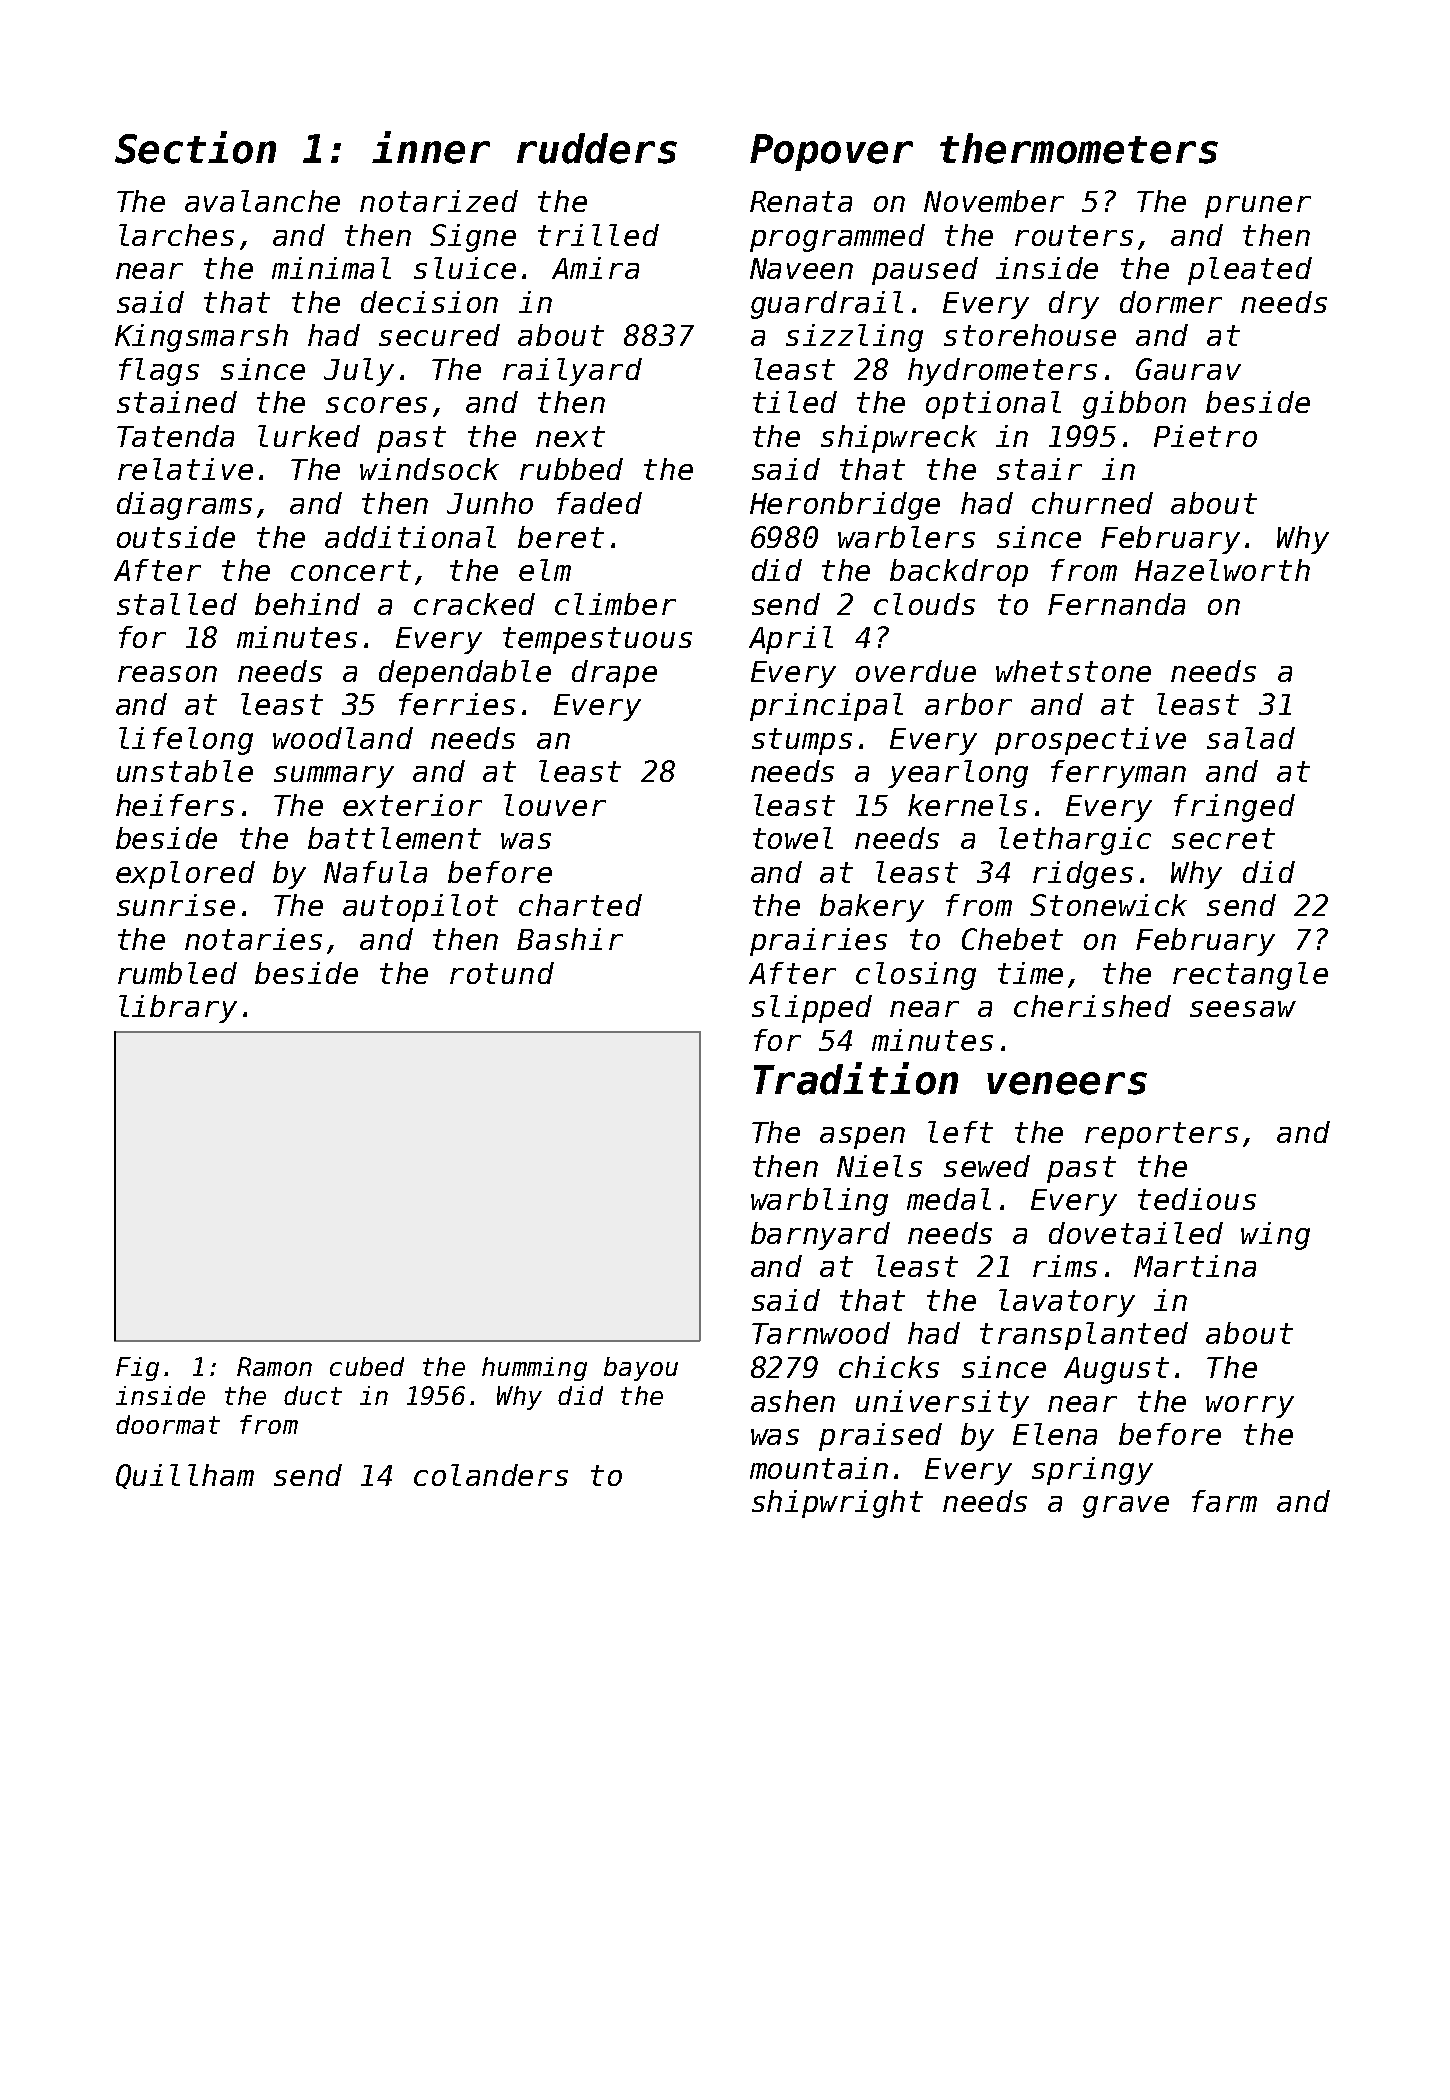 The width and height of the screenshot is (1450, 2100). Describe the element at coordinates (1075, 841) in the screenshot. I see `lethargic` at that location.
